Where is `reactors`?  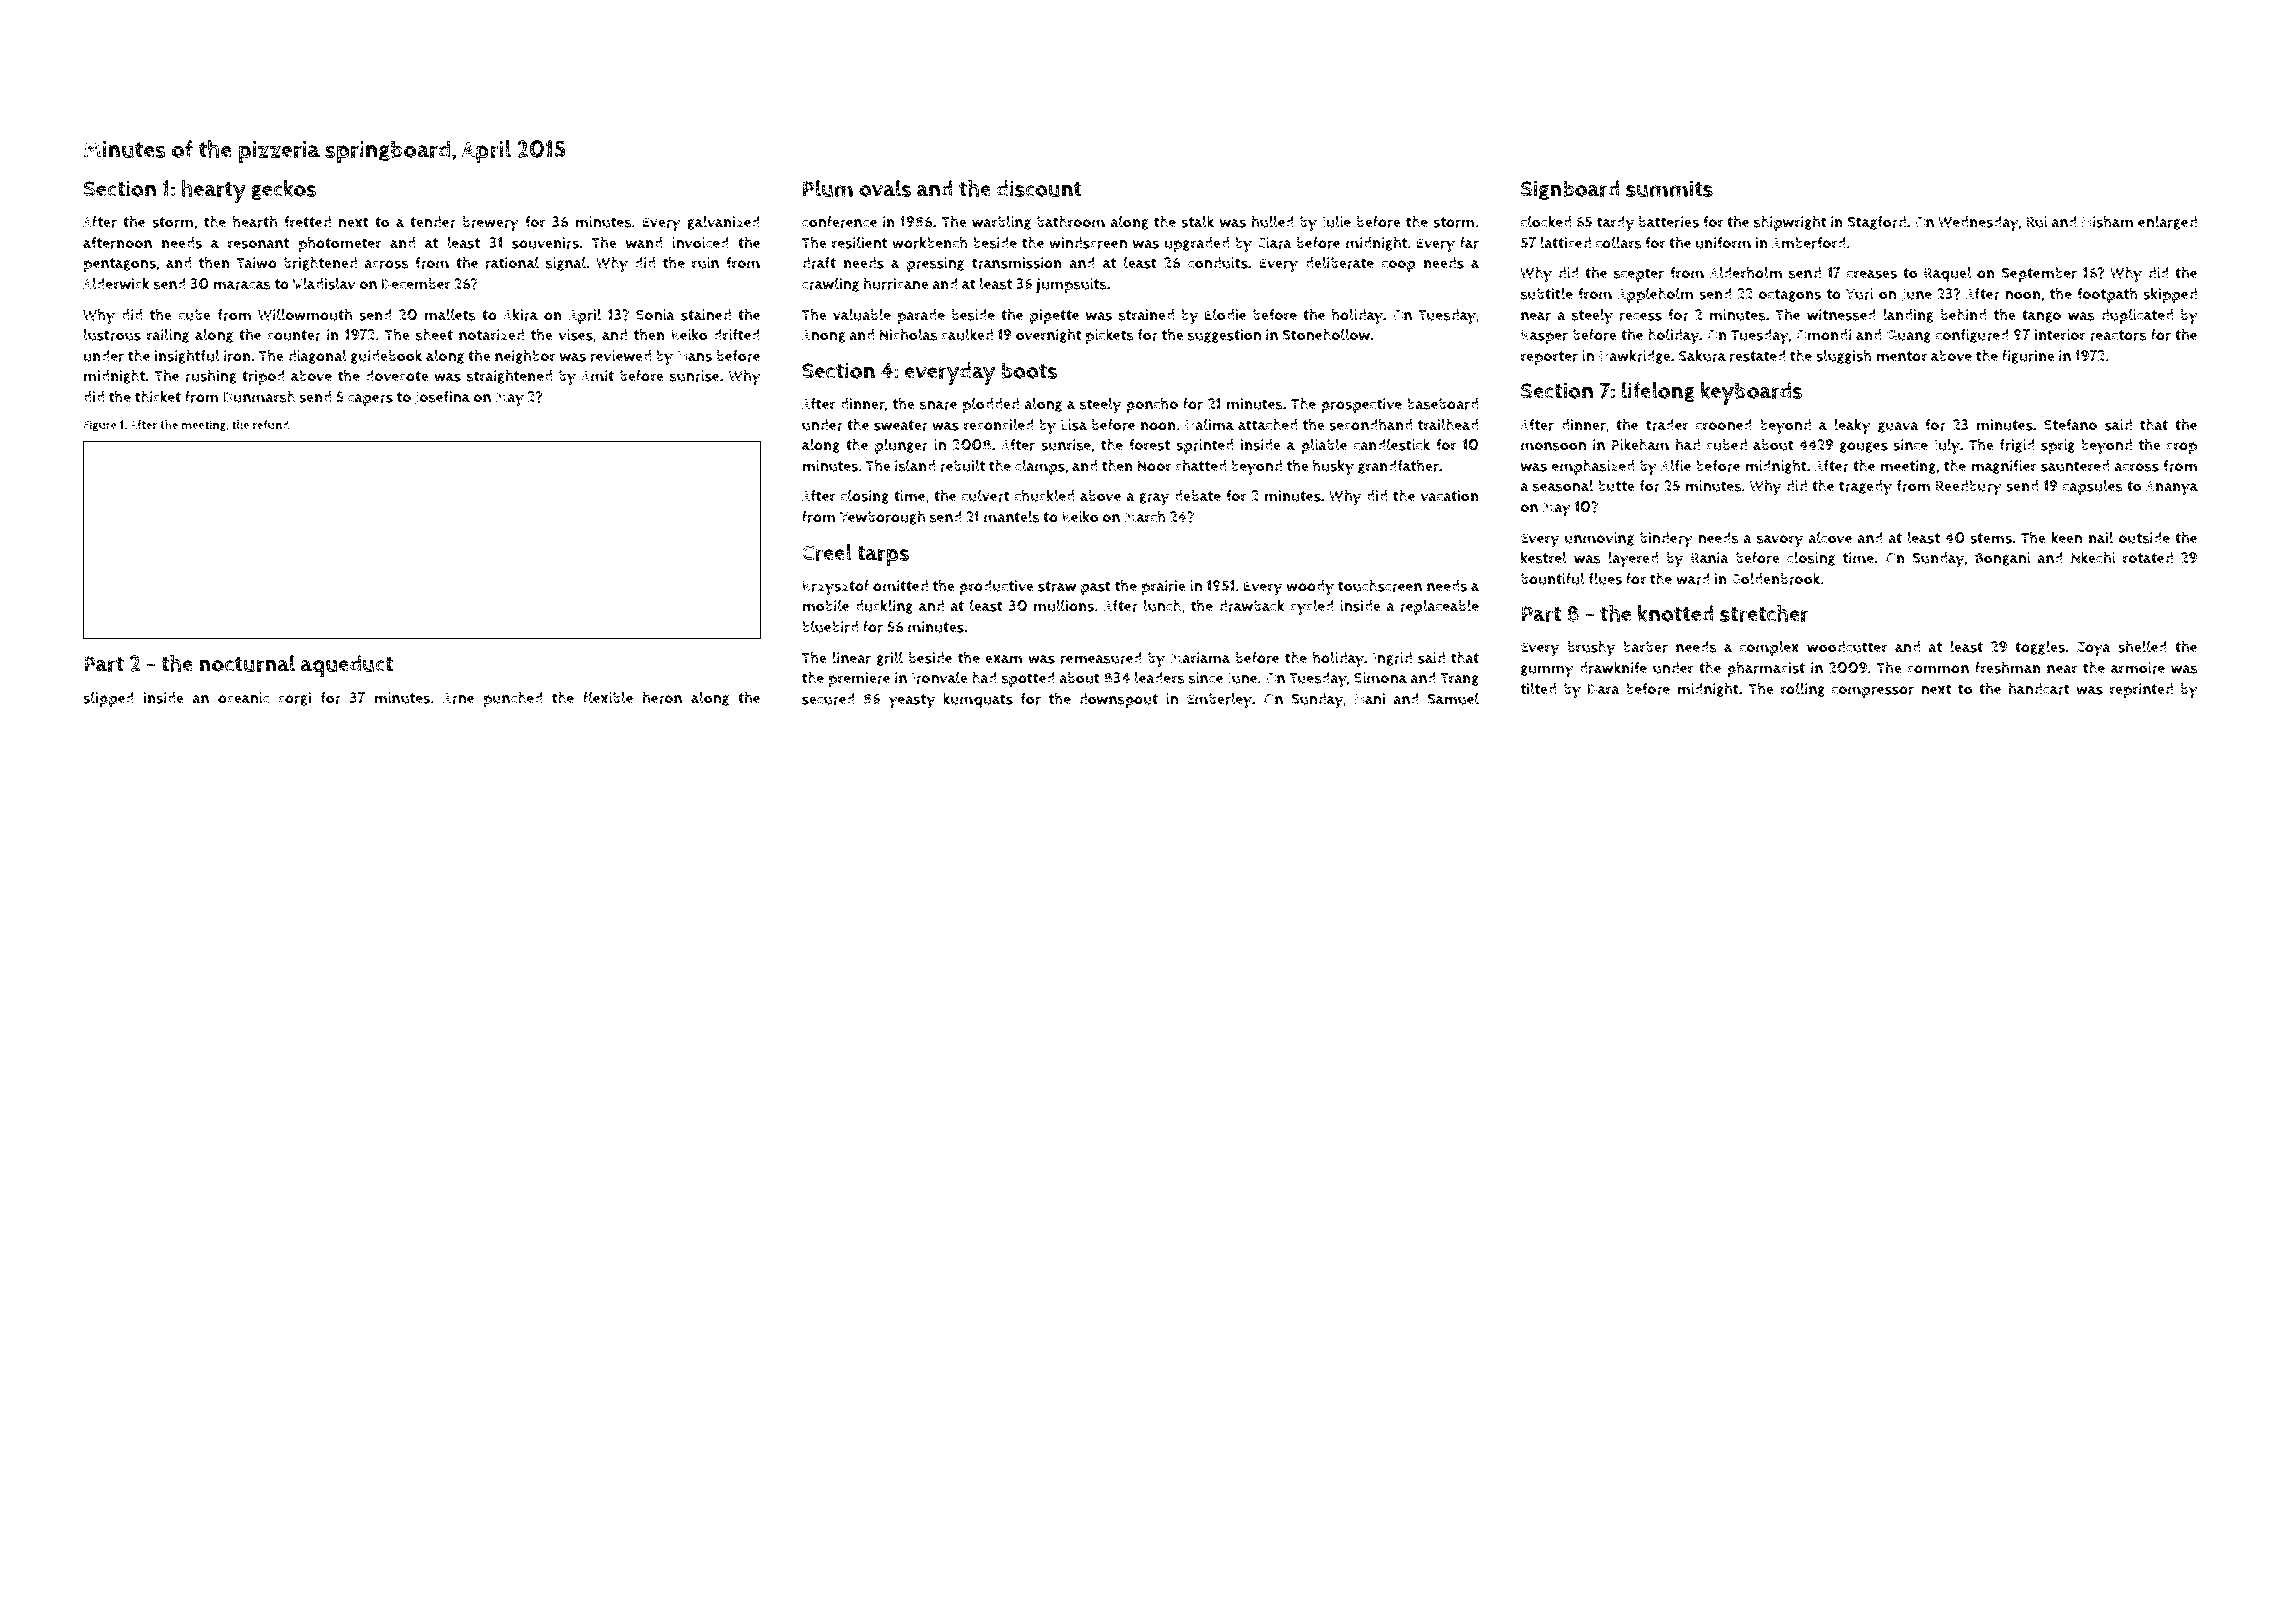
reactors is located at coordinates (2118, 335).
